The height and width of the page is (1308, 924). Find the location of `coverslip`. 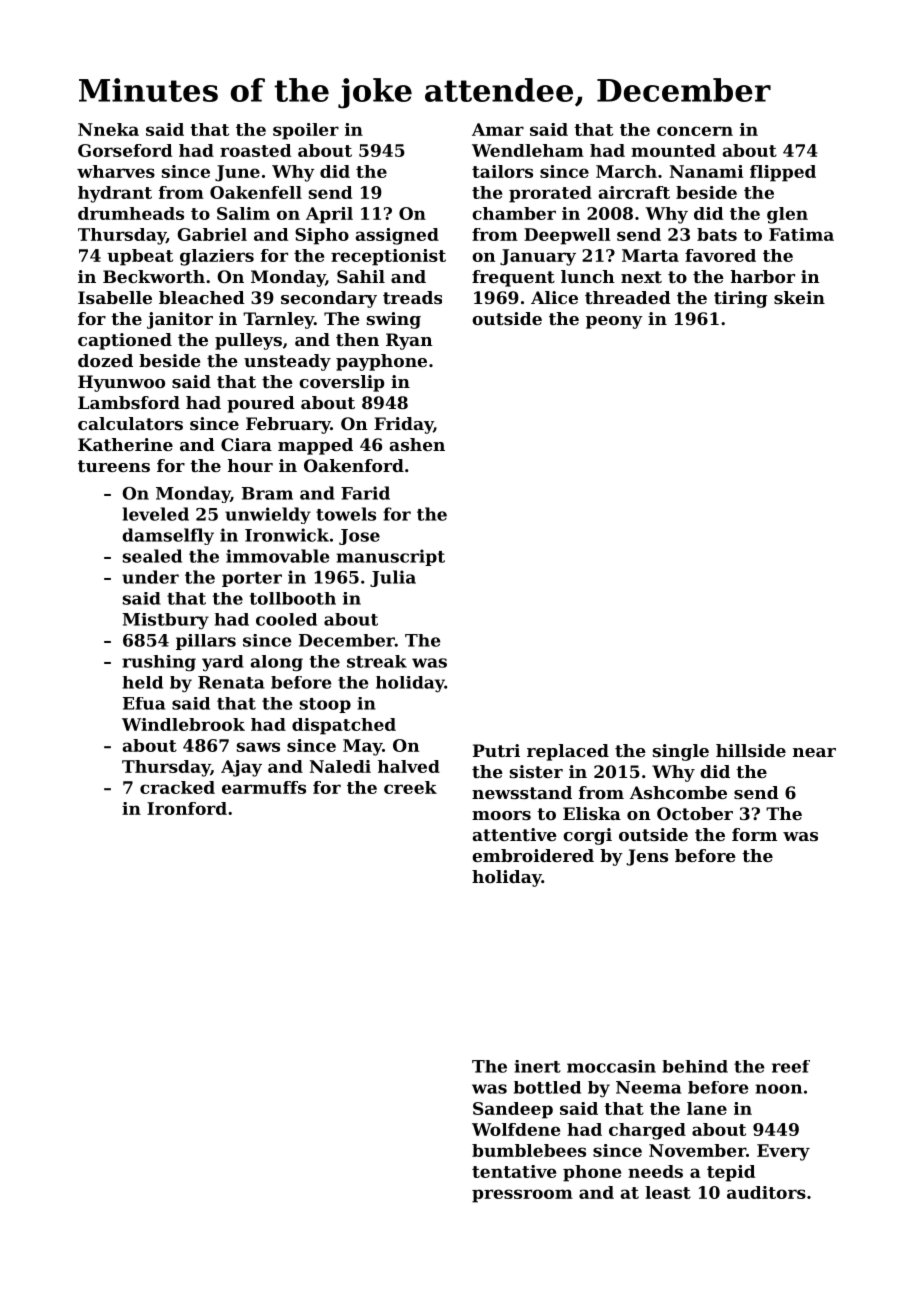

coverslip is located at coordinates (341, 383).
